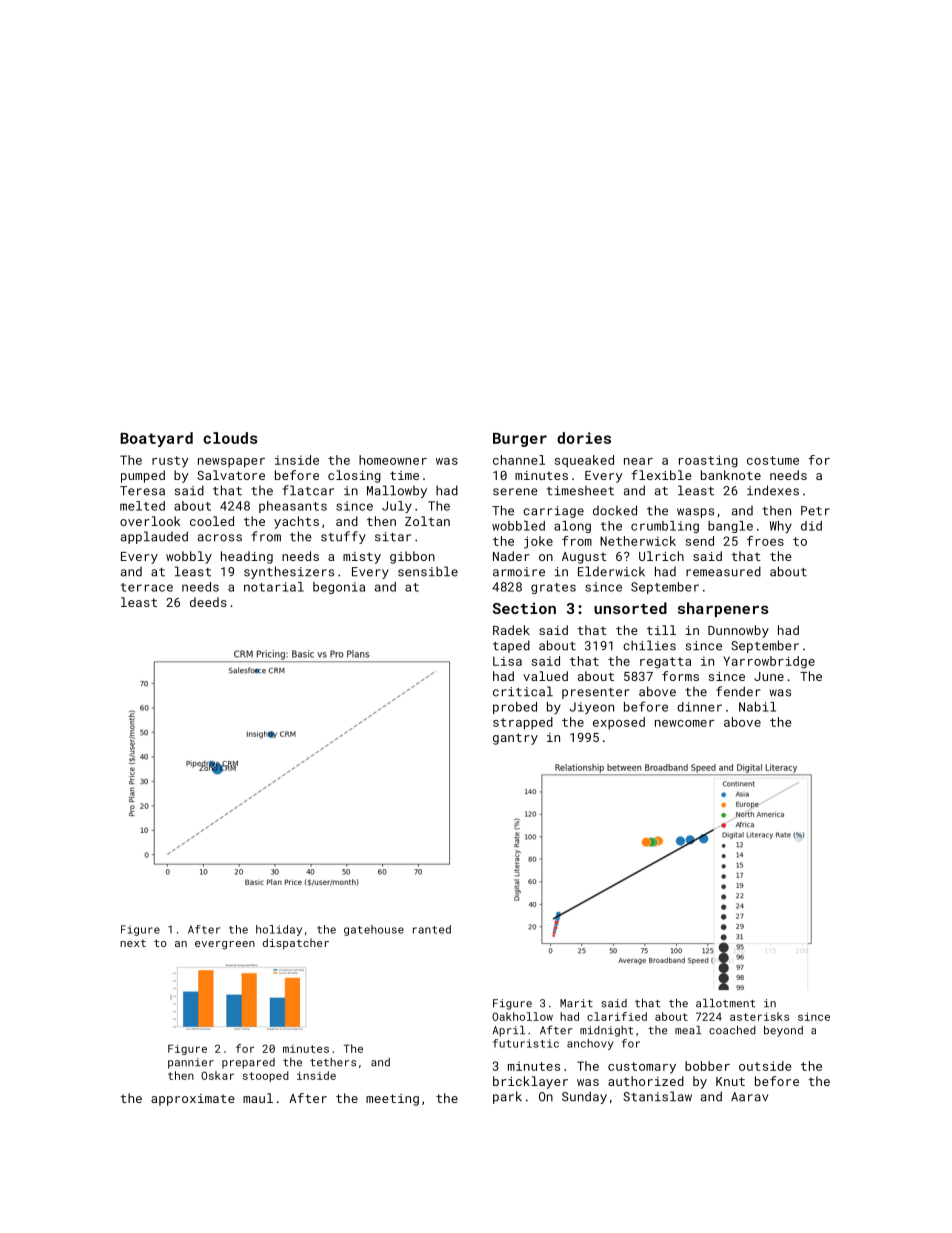 Image resolution: width=952 pixels, height=1233 pixels. Describe the element at coordinates (757, 707) in the screenshot. I see `Nabil` at that location.
